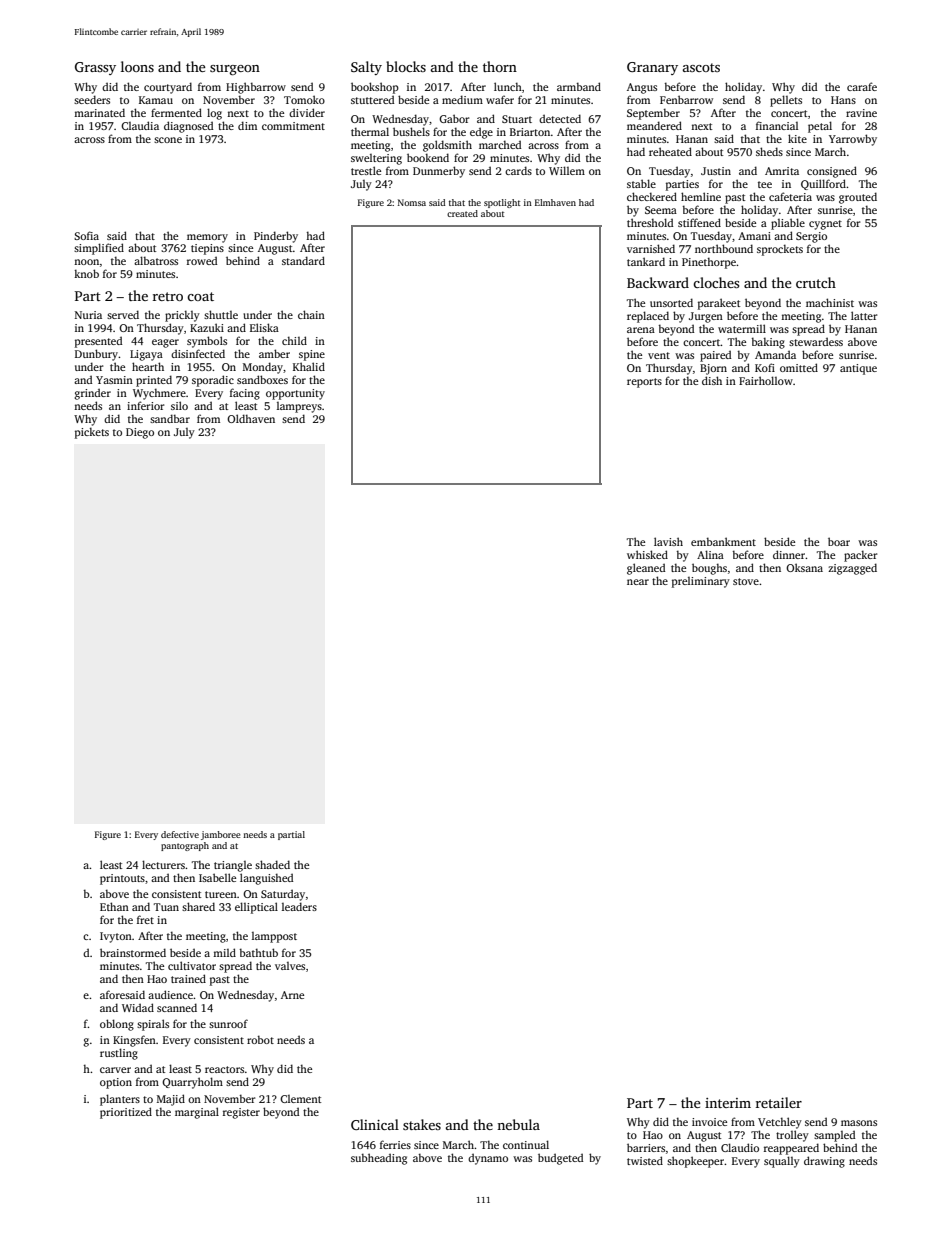 This screenshot has width=952, height=1233. Describe the element at coordinates (746, 581) in the screenshot. I see `stove` at that location.
